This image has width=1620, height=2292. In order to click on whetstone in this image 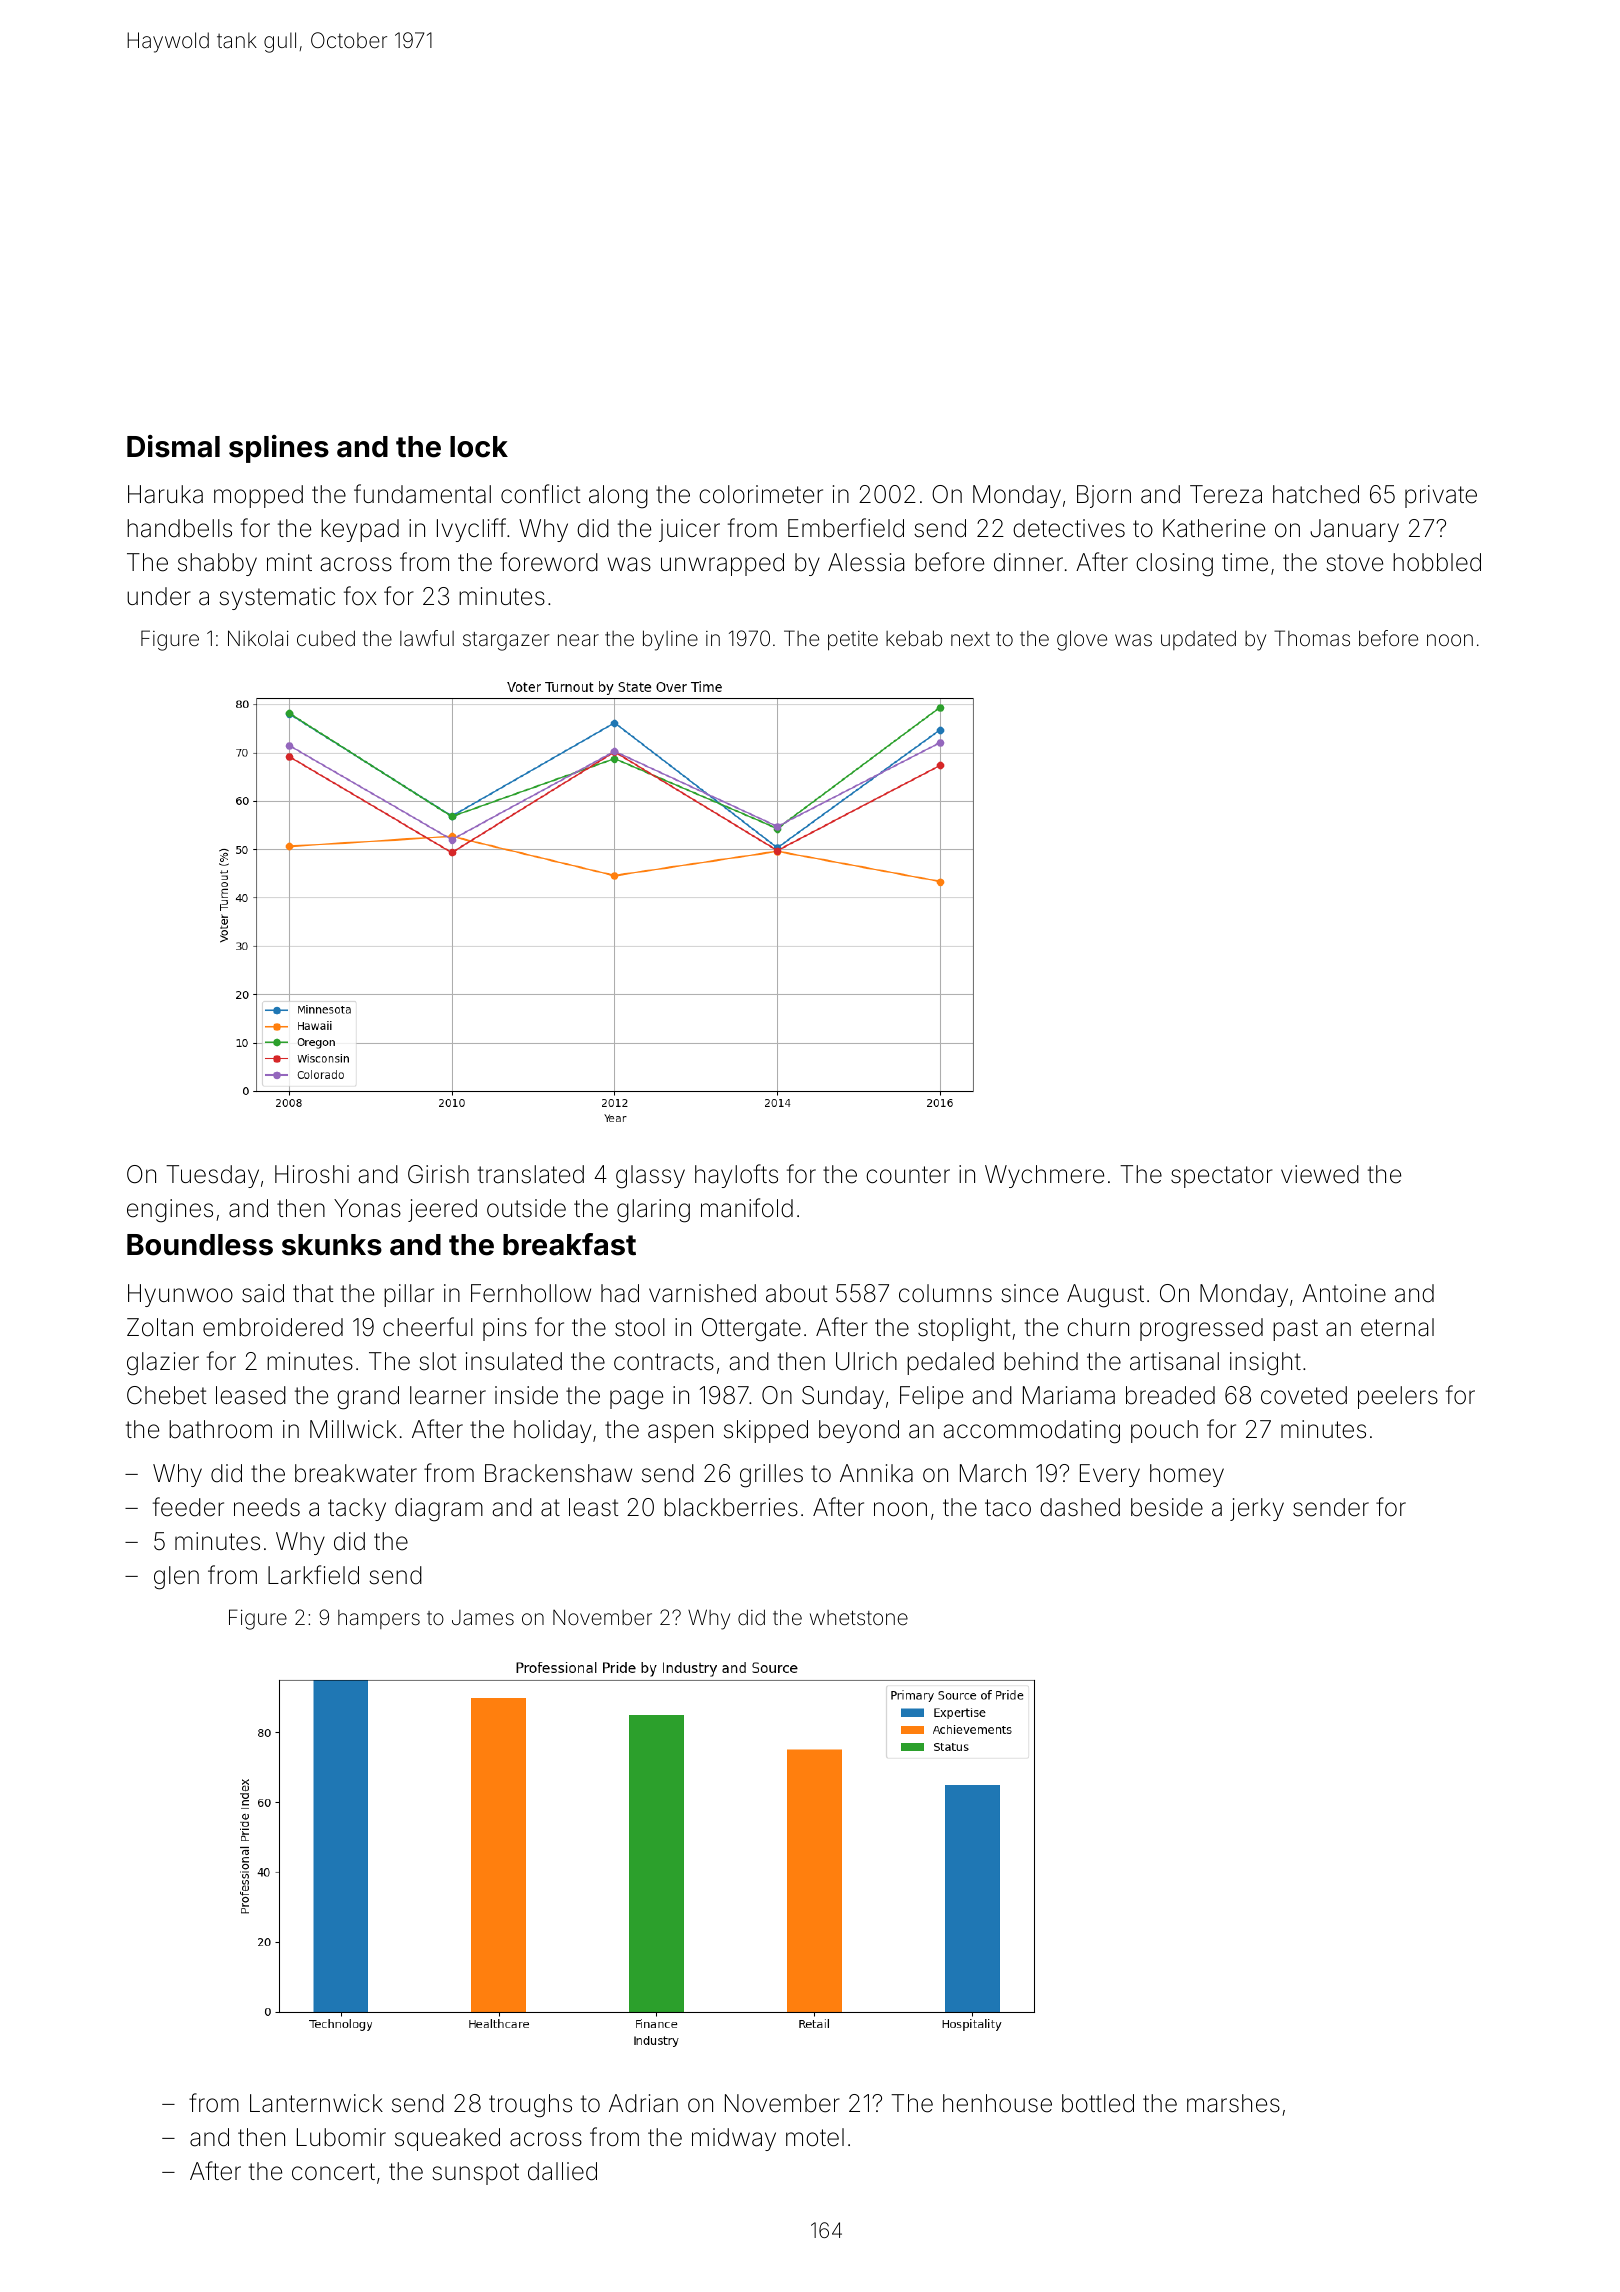, I will do `click(859, 1617)`.
